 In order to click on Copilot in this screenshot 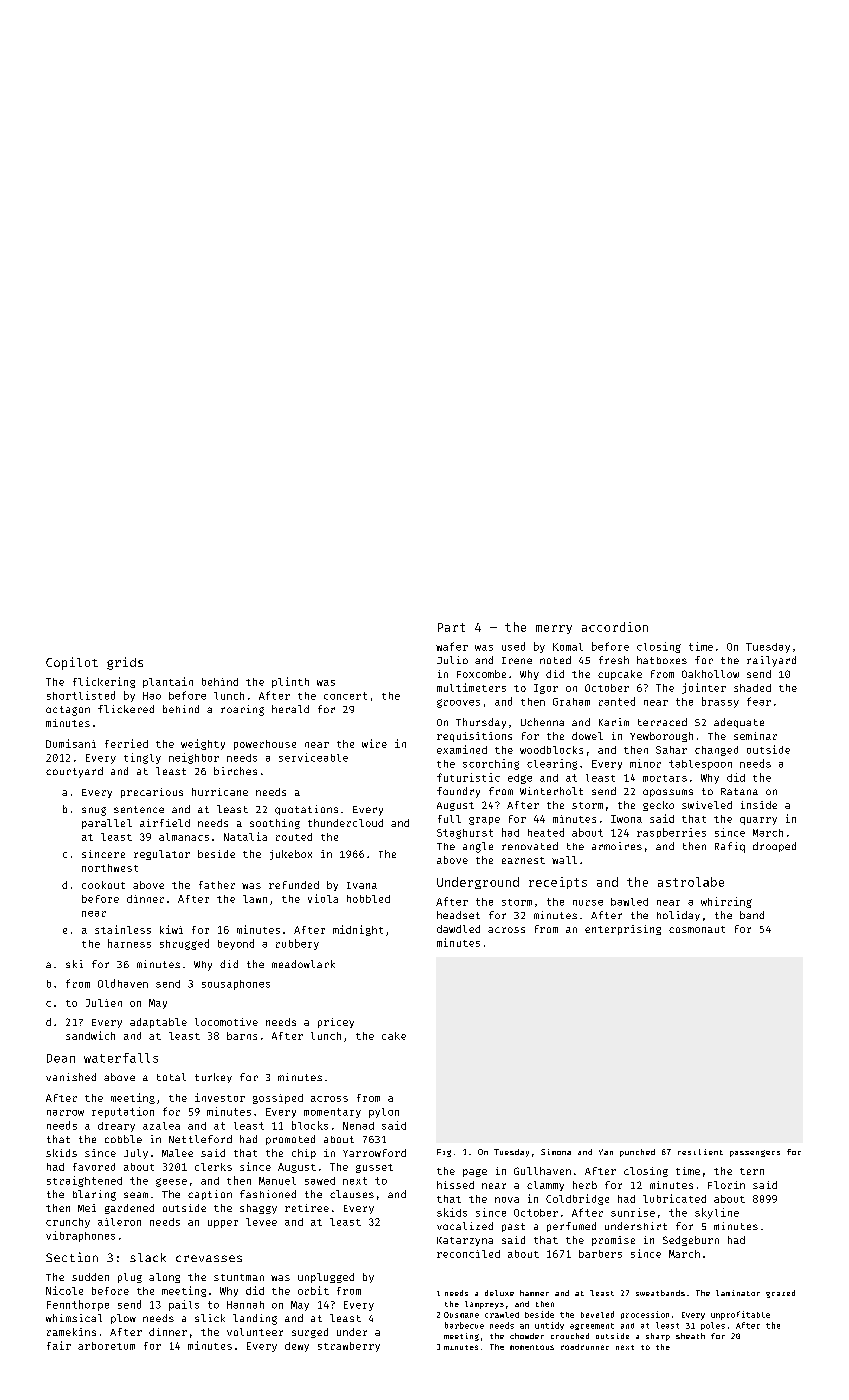, I will do `click(72, 663)`.
